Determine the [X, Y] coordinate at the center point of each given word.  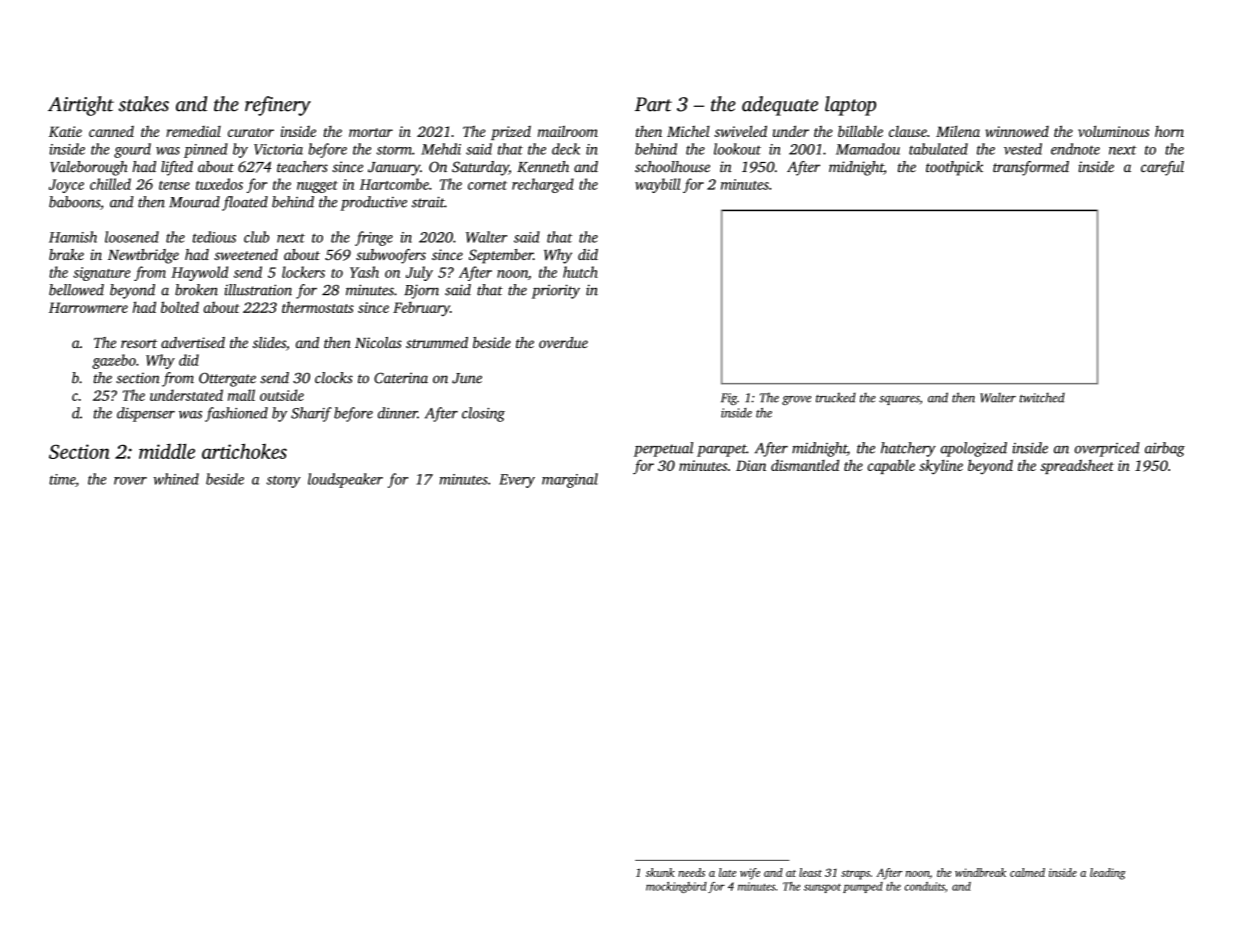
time [62, 479]
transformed [1031, 168]
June [467, 378]
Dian [751, 465]
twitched [1042, 398]
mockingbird [676, 887]
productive [373, 203]
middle [167, 451]
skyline [941, 466]
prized [511, 133]
